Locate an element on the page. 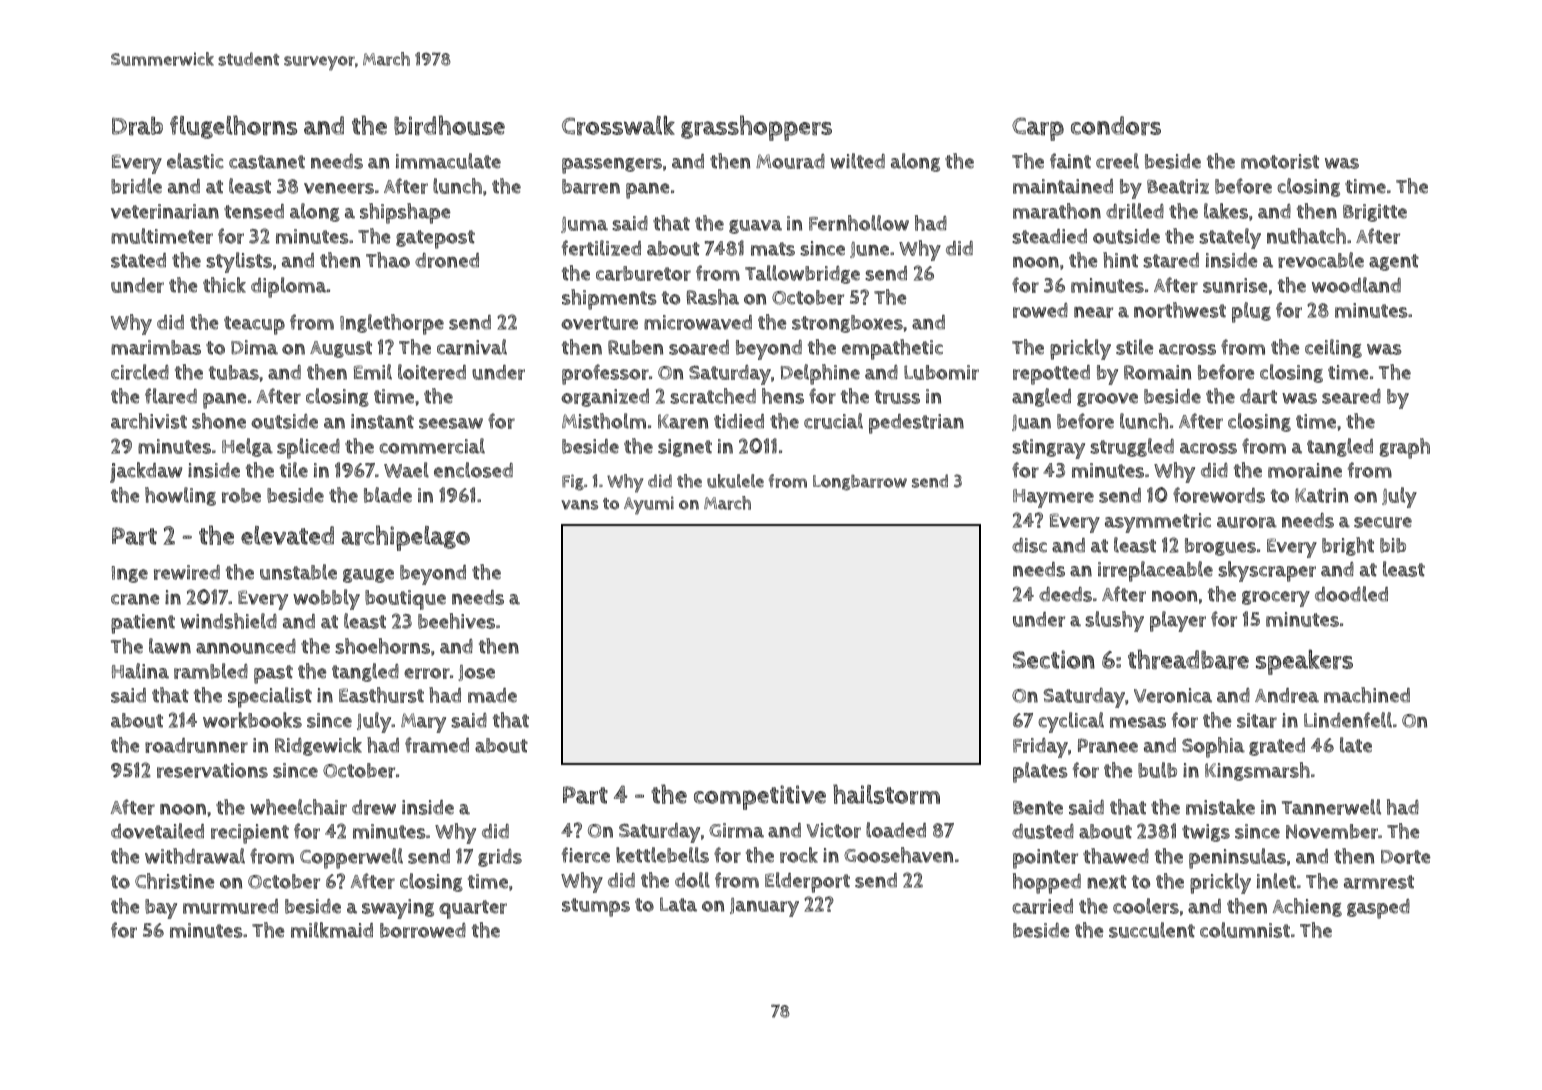 Image resolution: width=1542 pixels, height=1090 pixels. barren is located at coordinates (591, 186).
